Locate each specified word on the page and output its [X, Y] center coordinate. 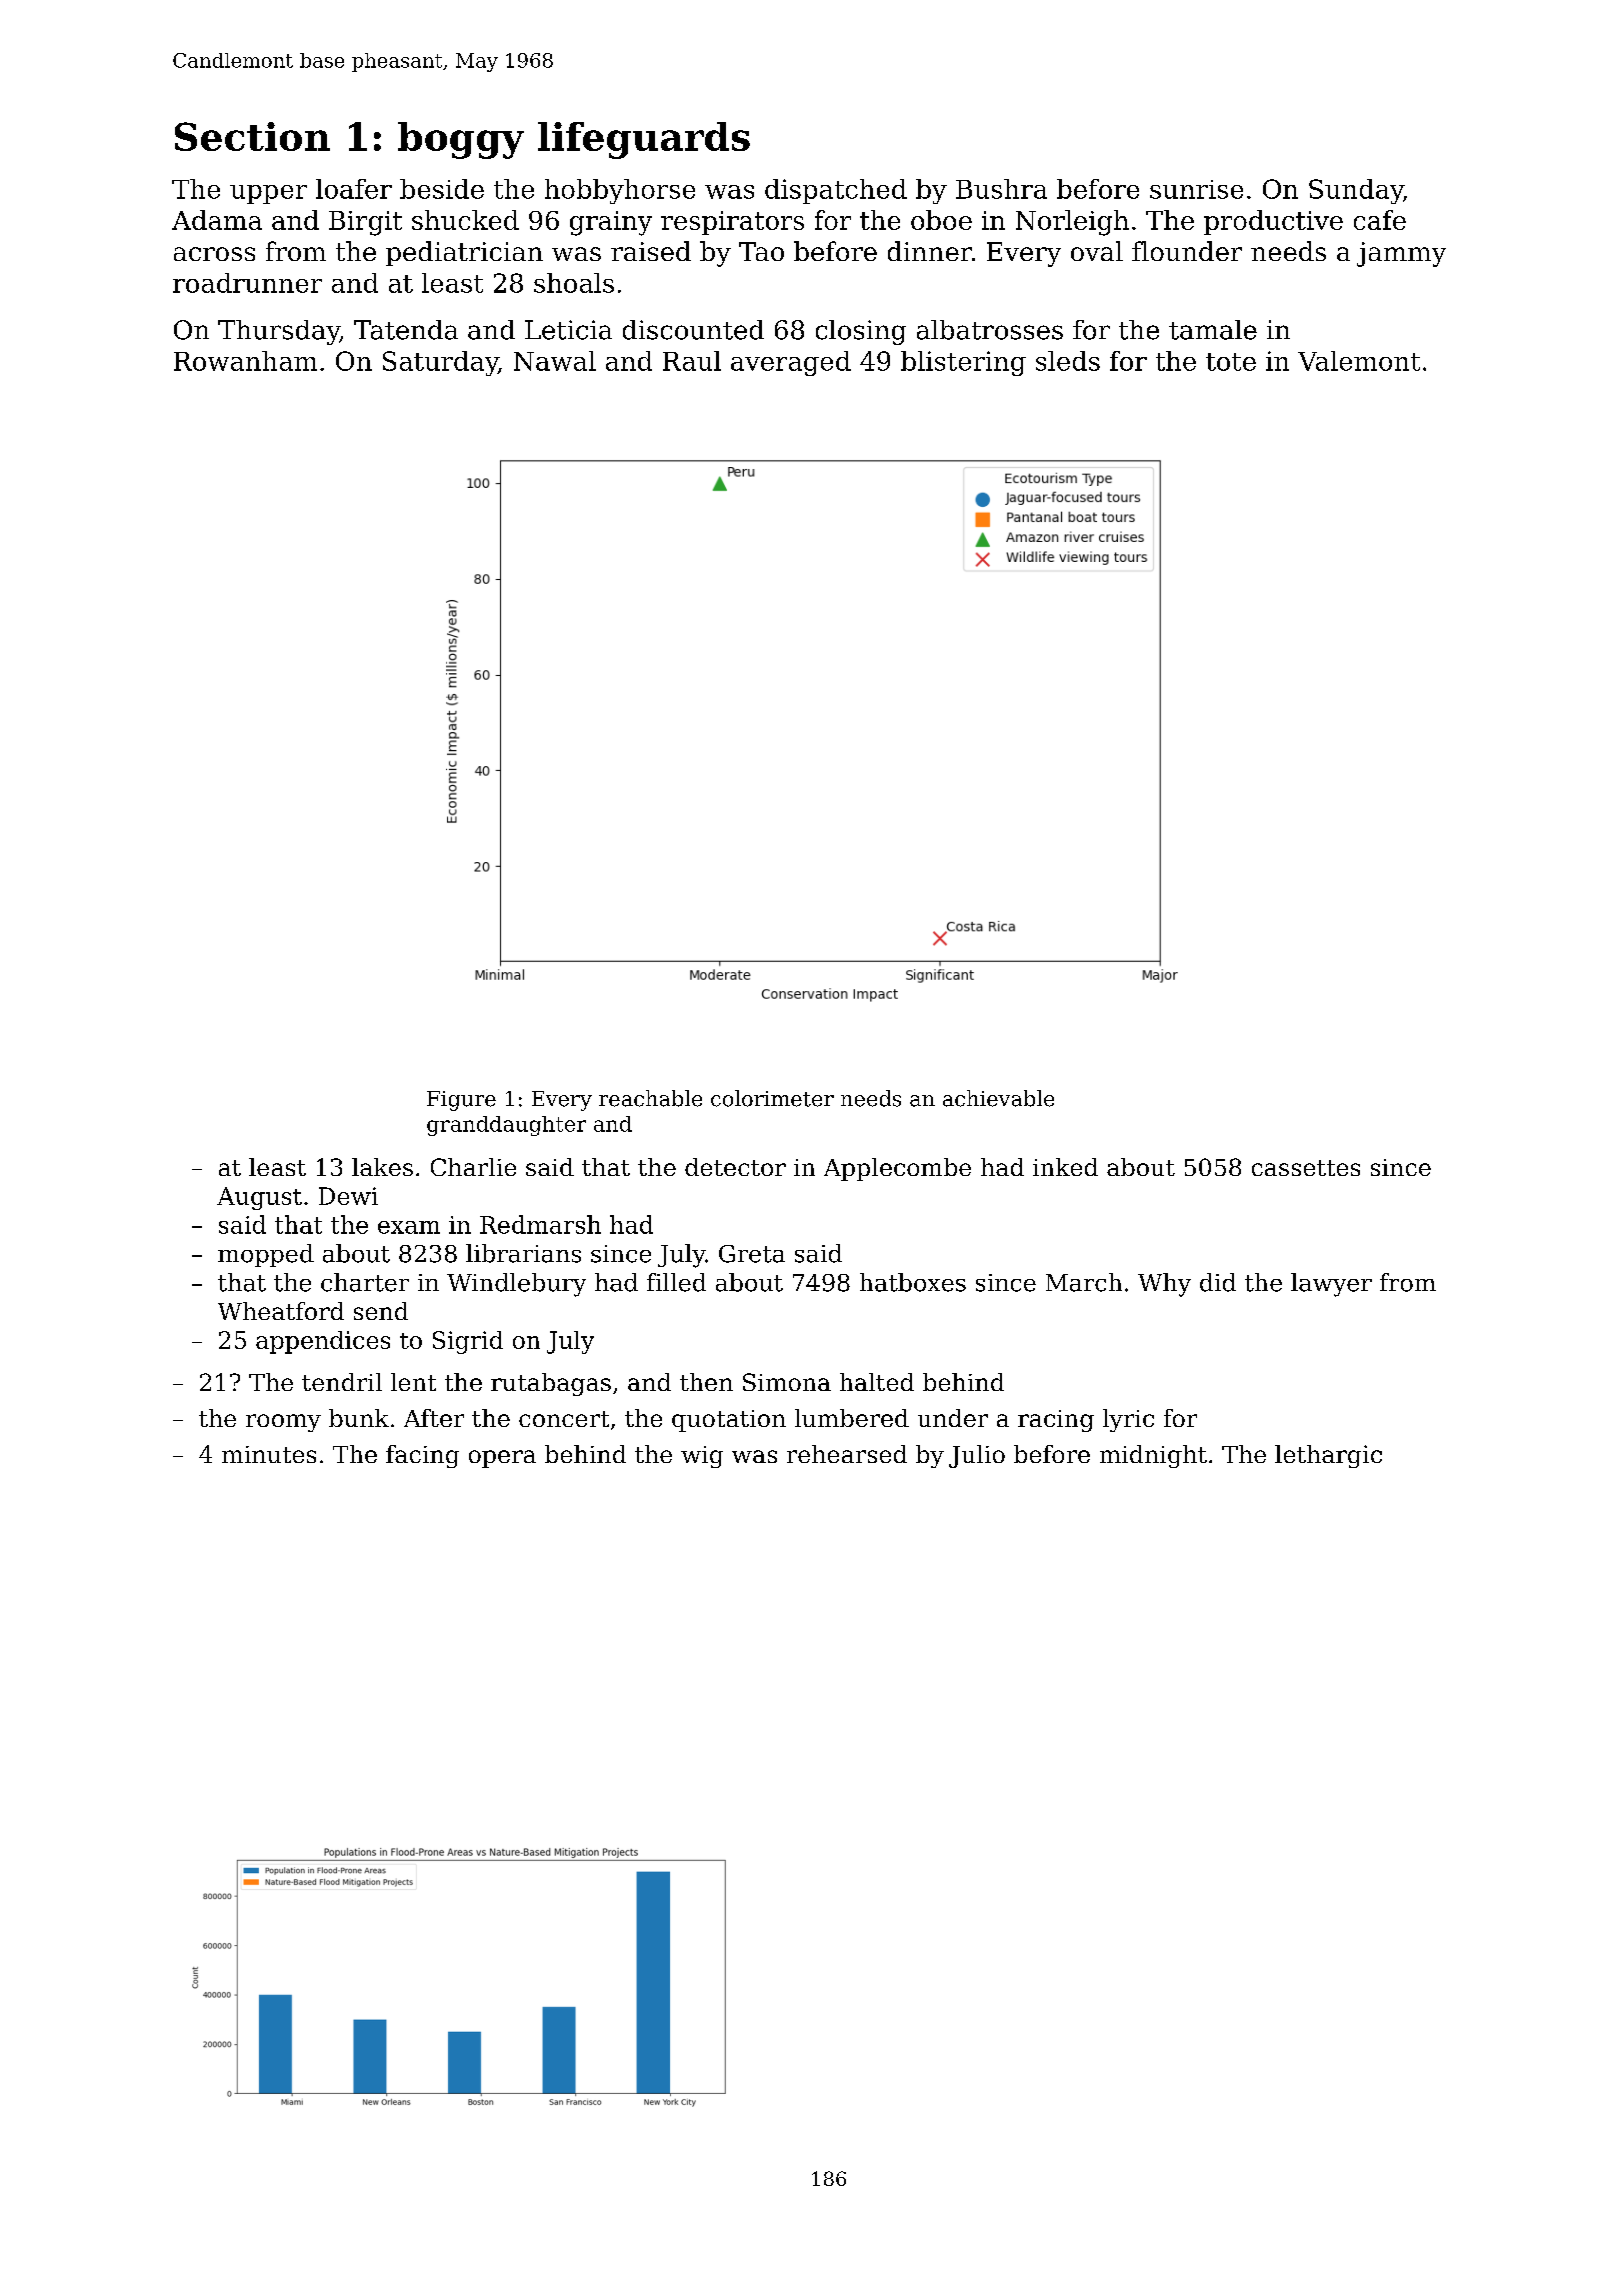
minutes [269, 1454]
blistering [963, 363]
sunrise [1196, 189]
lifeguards [644, 140]
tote [1231, 362]
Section [252, 136]
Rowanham [245, 361]
